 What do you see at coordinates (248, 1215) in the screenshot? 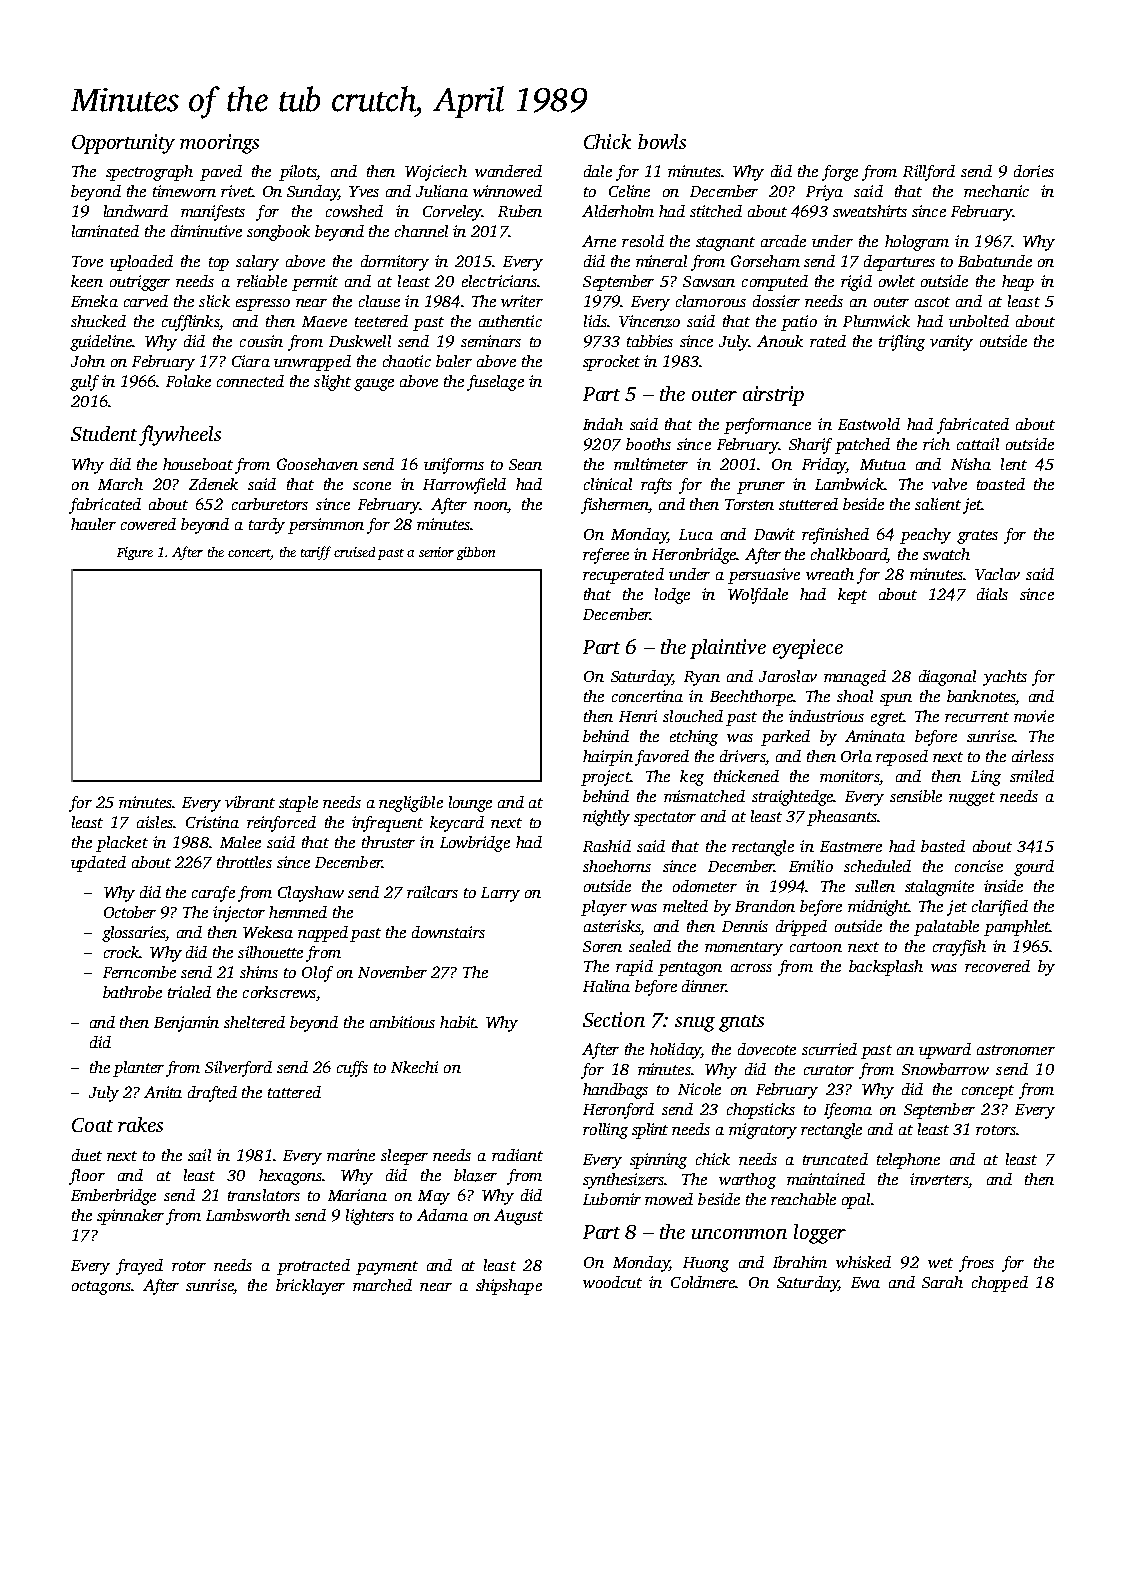
I see `Lambsworth` at bounding box center [248, 1215].
